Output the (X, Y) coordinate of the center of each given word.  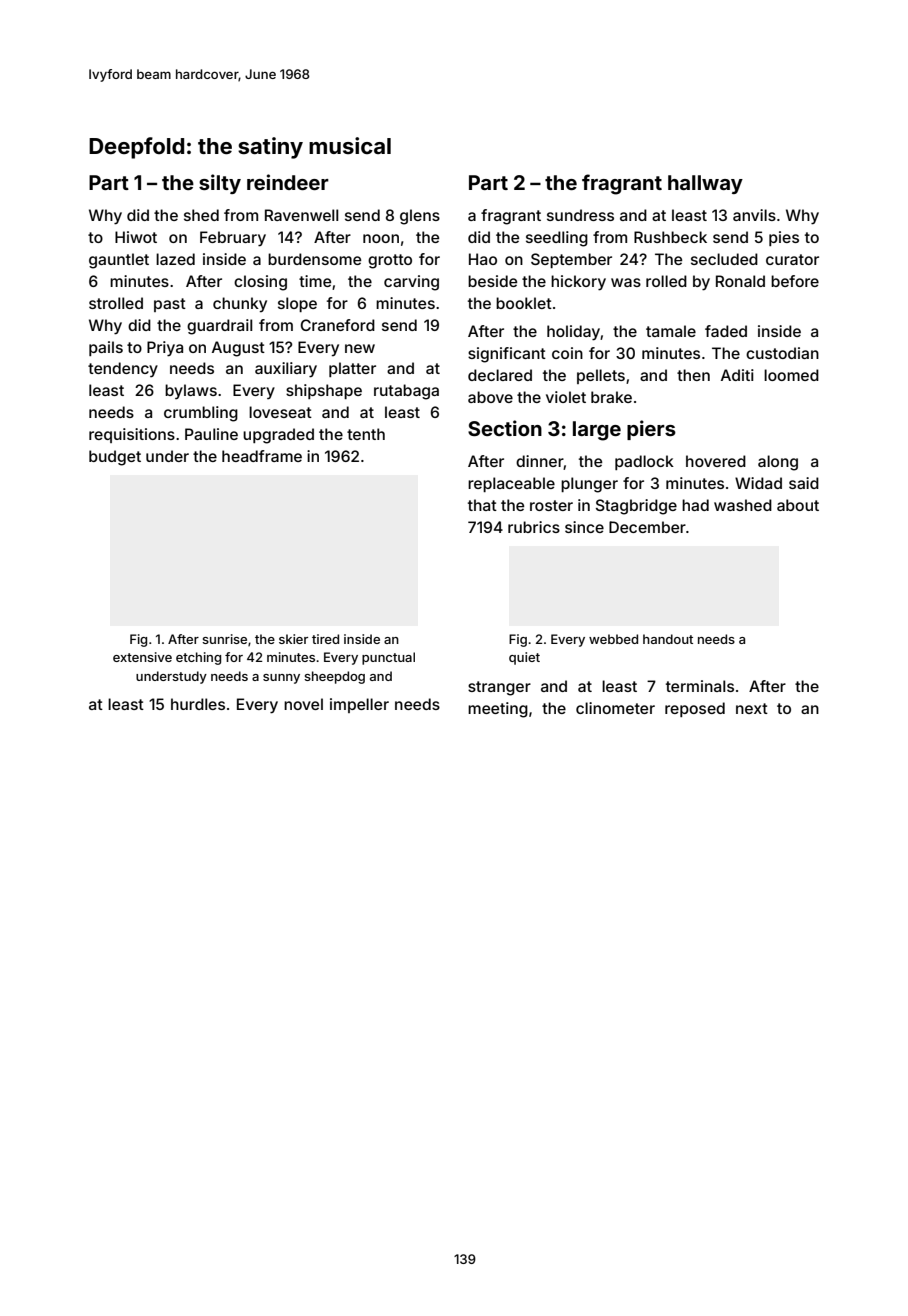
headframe (262, 456)
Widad (758, 483)
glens (420, 217)
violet (566, 397)
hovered (716, 461)
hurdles (198, 704)
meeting (498, 710)
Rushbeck (670, 237)
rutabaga (406, 392)
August (238, 349)
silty (220, 184)
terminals (700, 686)
